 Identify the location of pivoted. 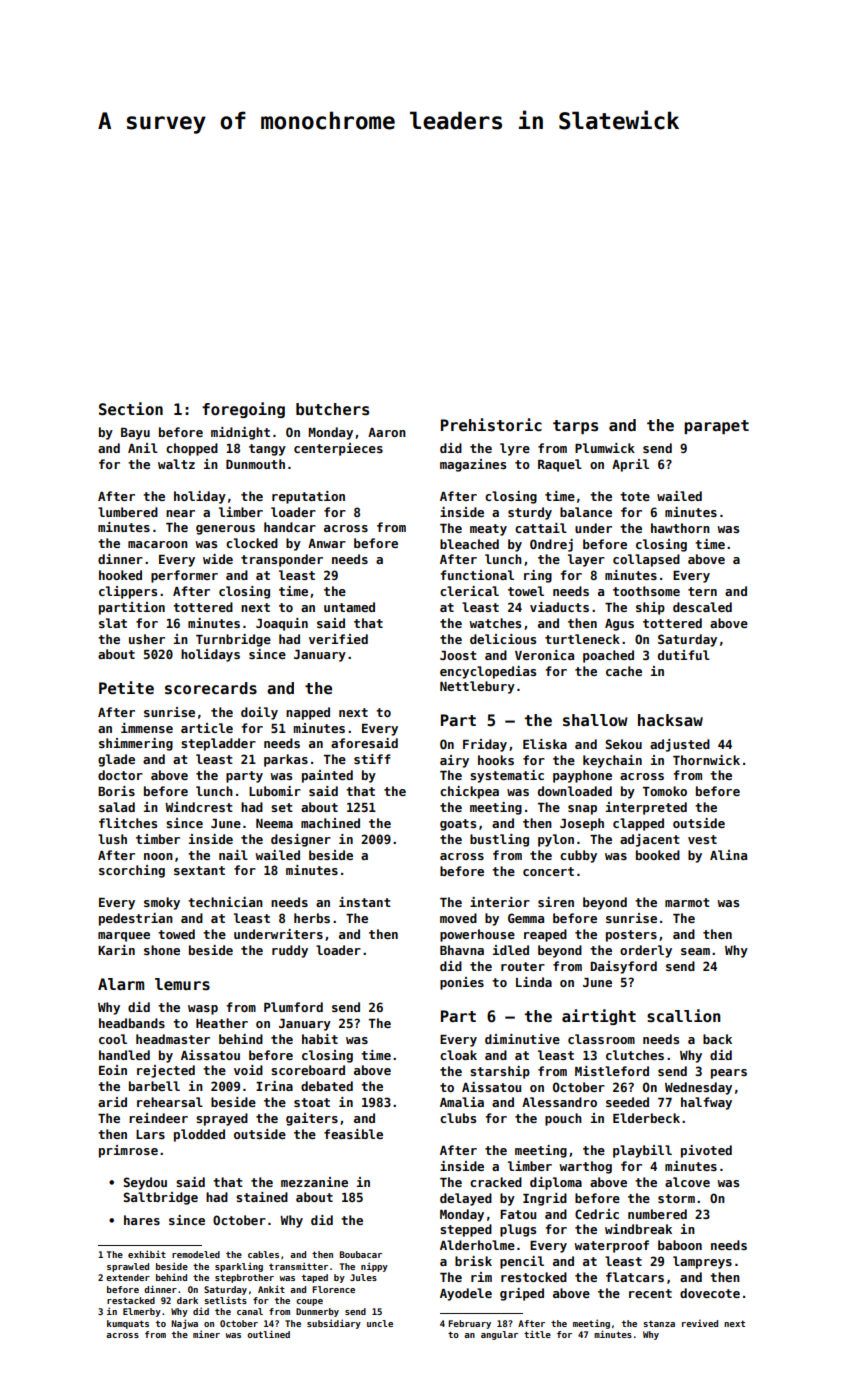
(706, 1151).
